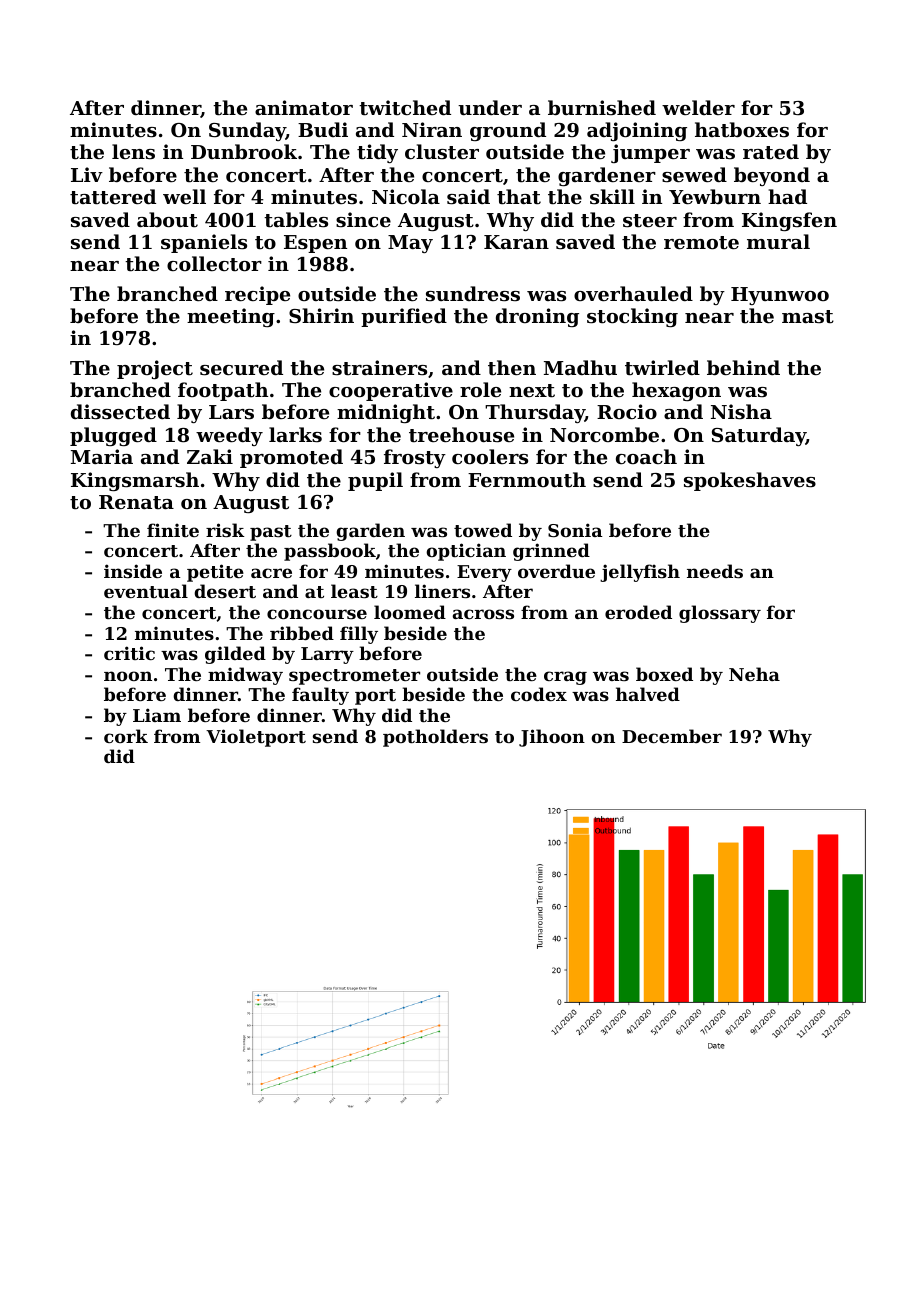 The width and height of the screenshot is (908, 1316). What do you see at coordinates (612, 197) in the screenshot?
I see `skill` at bounding box center [612, 197].
